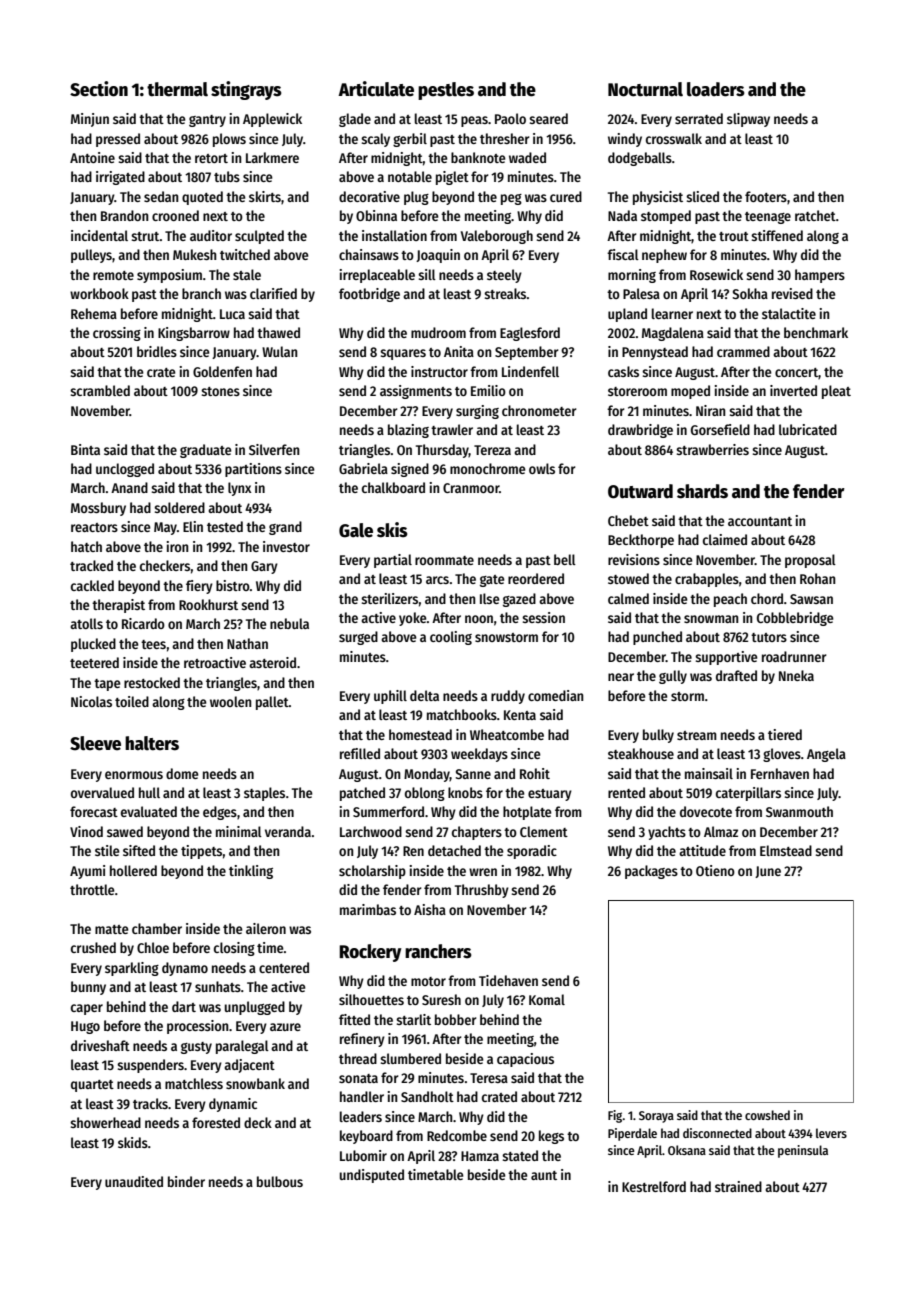 Image resolution: width=924 pixels, height=1308 pixels. What do you see at coordinates (186, 1181) in the image?
I see `binder` at bounding box center [186, 1181].
